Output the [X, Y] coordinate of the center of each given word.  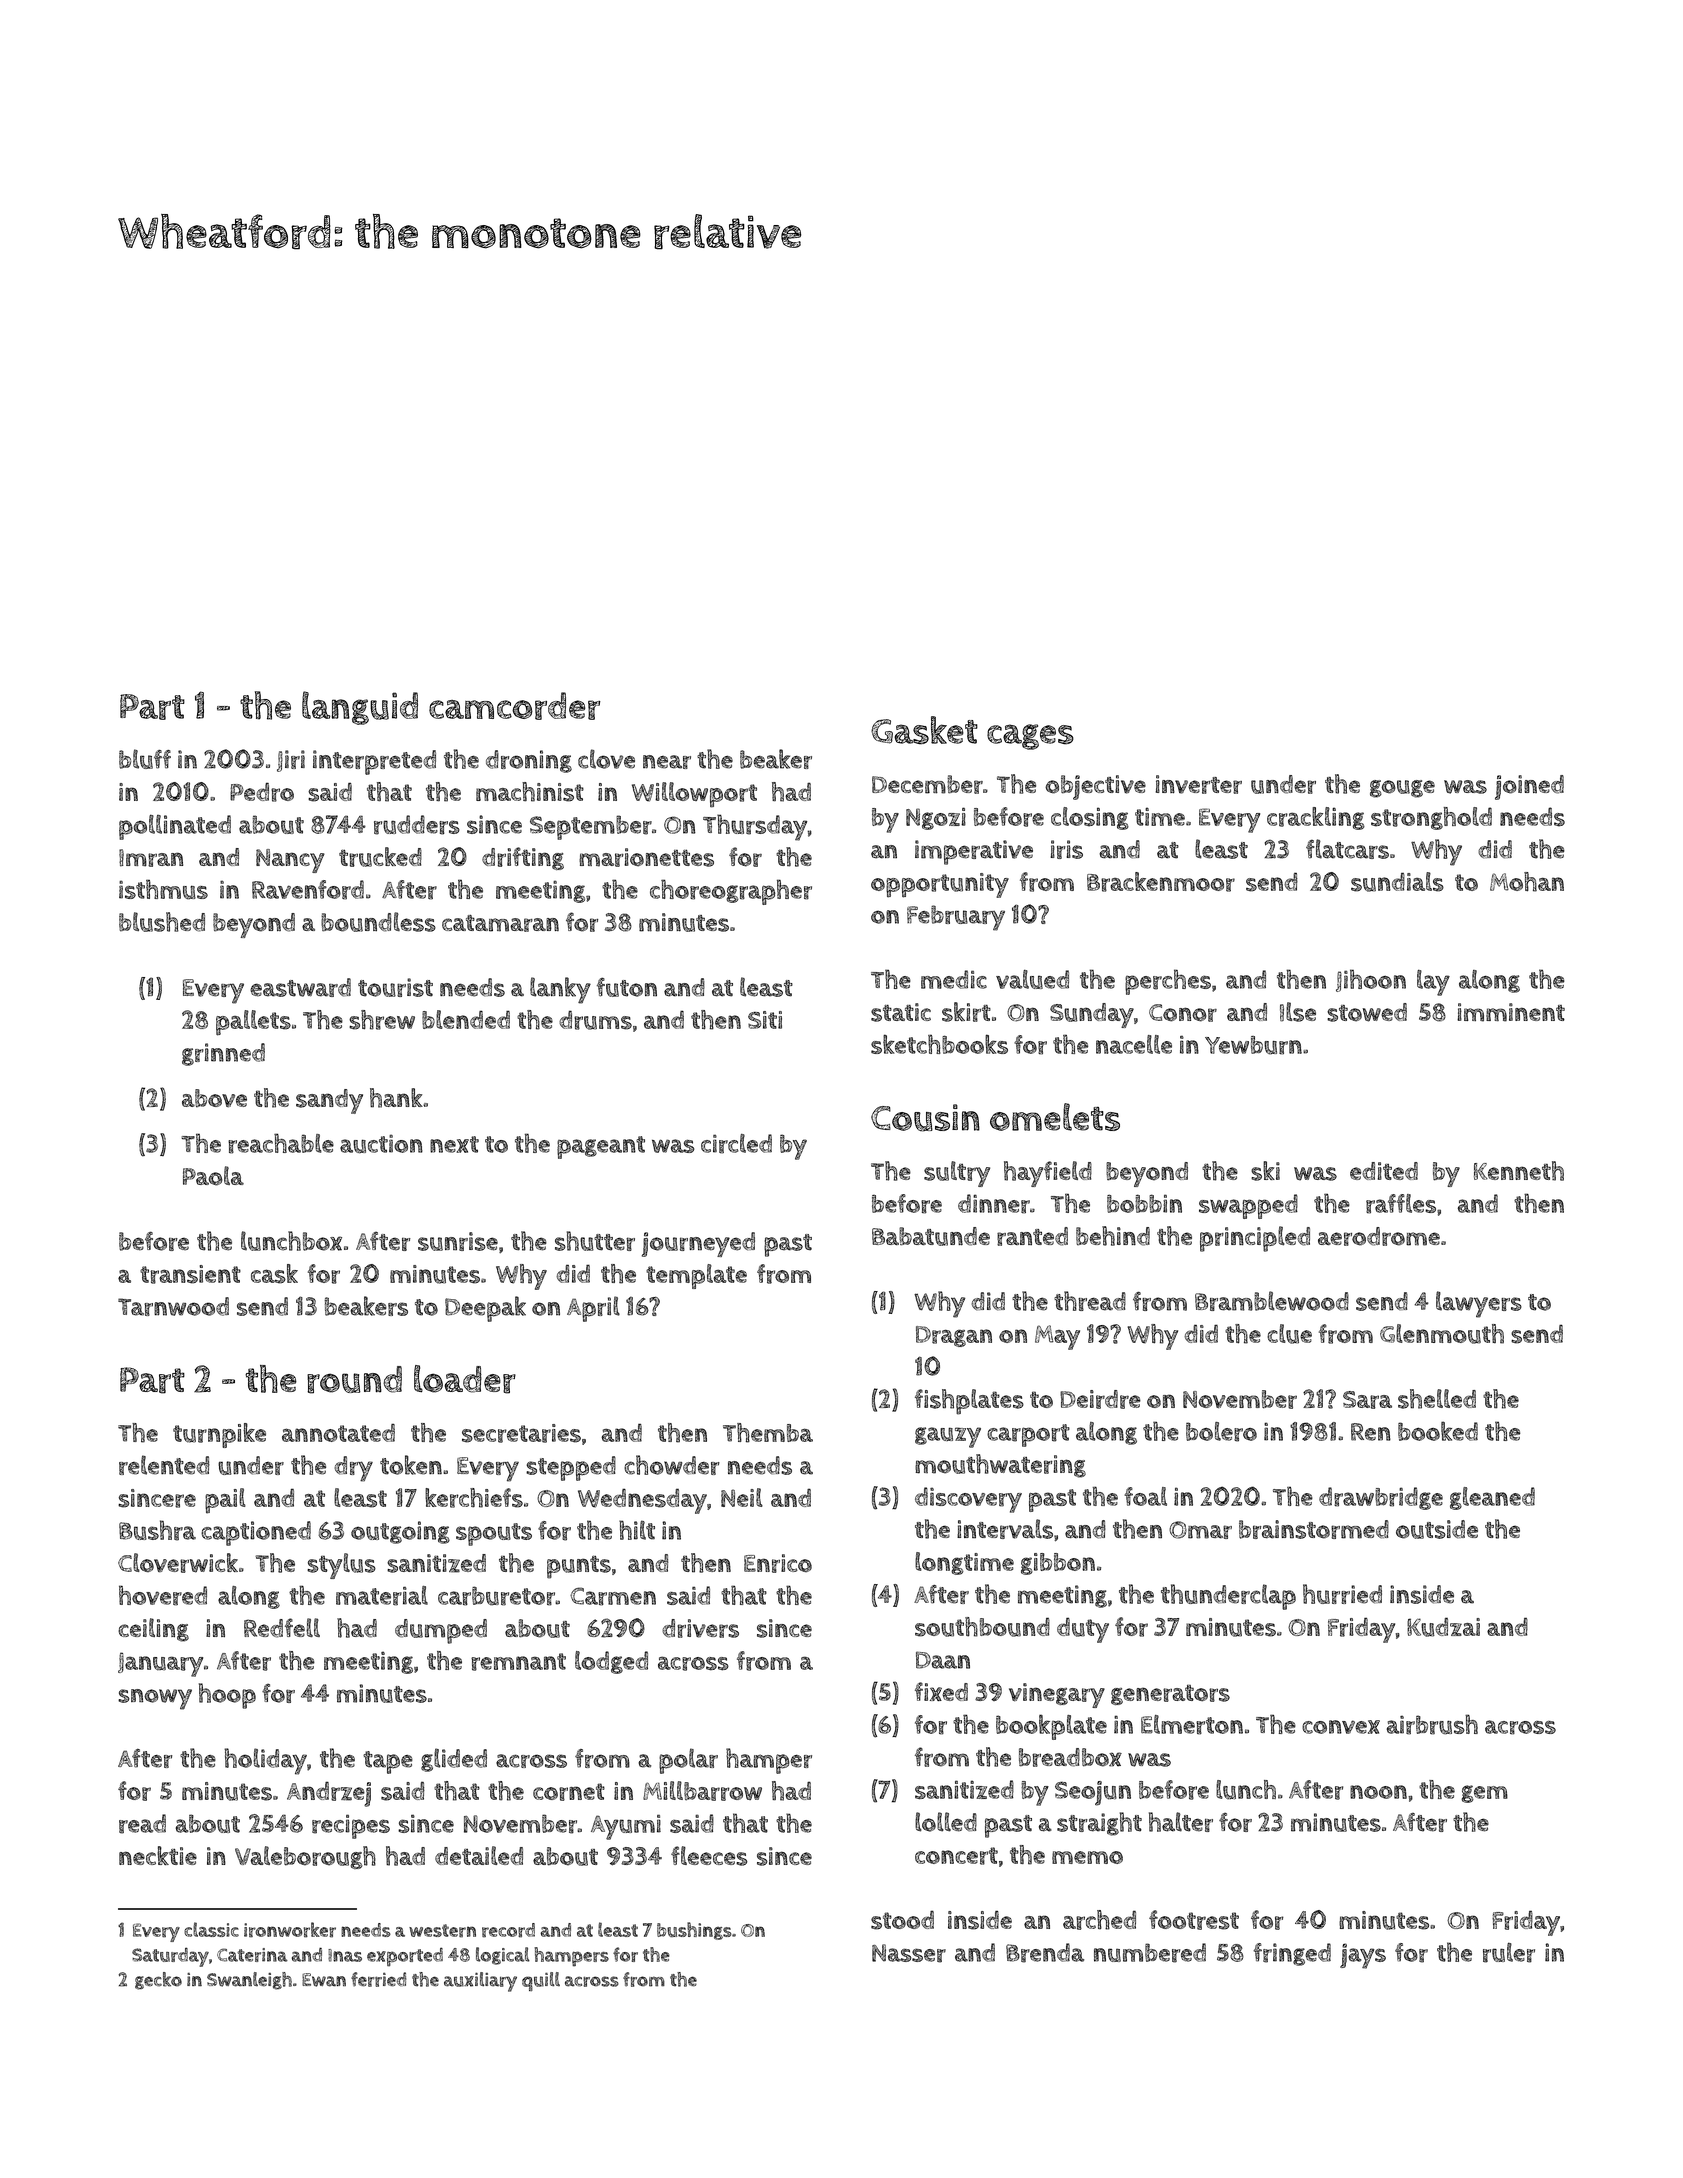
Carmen [613, 1596]
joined [1529, 787]
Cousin [925, 1118]
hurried [1342, 1594]
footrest [1194, 1920]
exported [405, 1957]
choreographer [731, 892]
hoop [227, 1696]
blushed [162, 922]
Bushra [157, 1530]
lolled [946, 1822]
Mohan [1527, 882]
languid [360, 708]
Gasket [924, 730]
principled [1255, 1239]
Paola [213, 1176]
